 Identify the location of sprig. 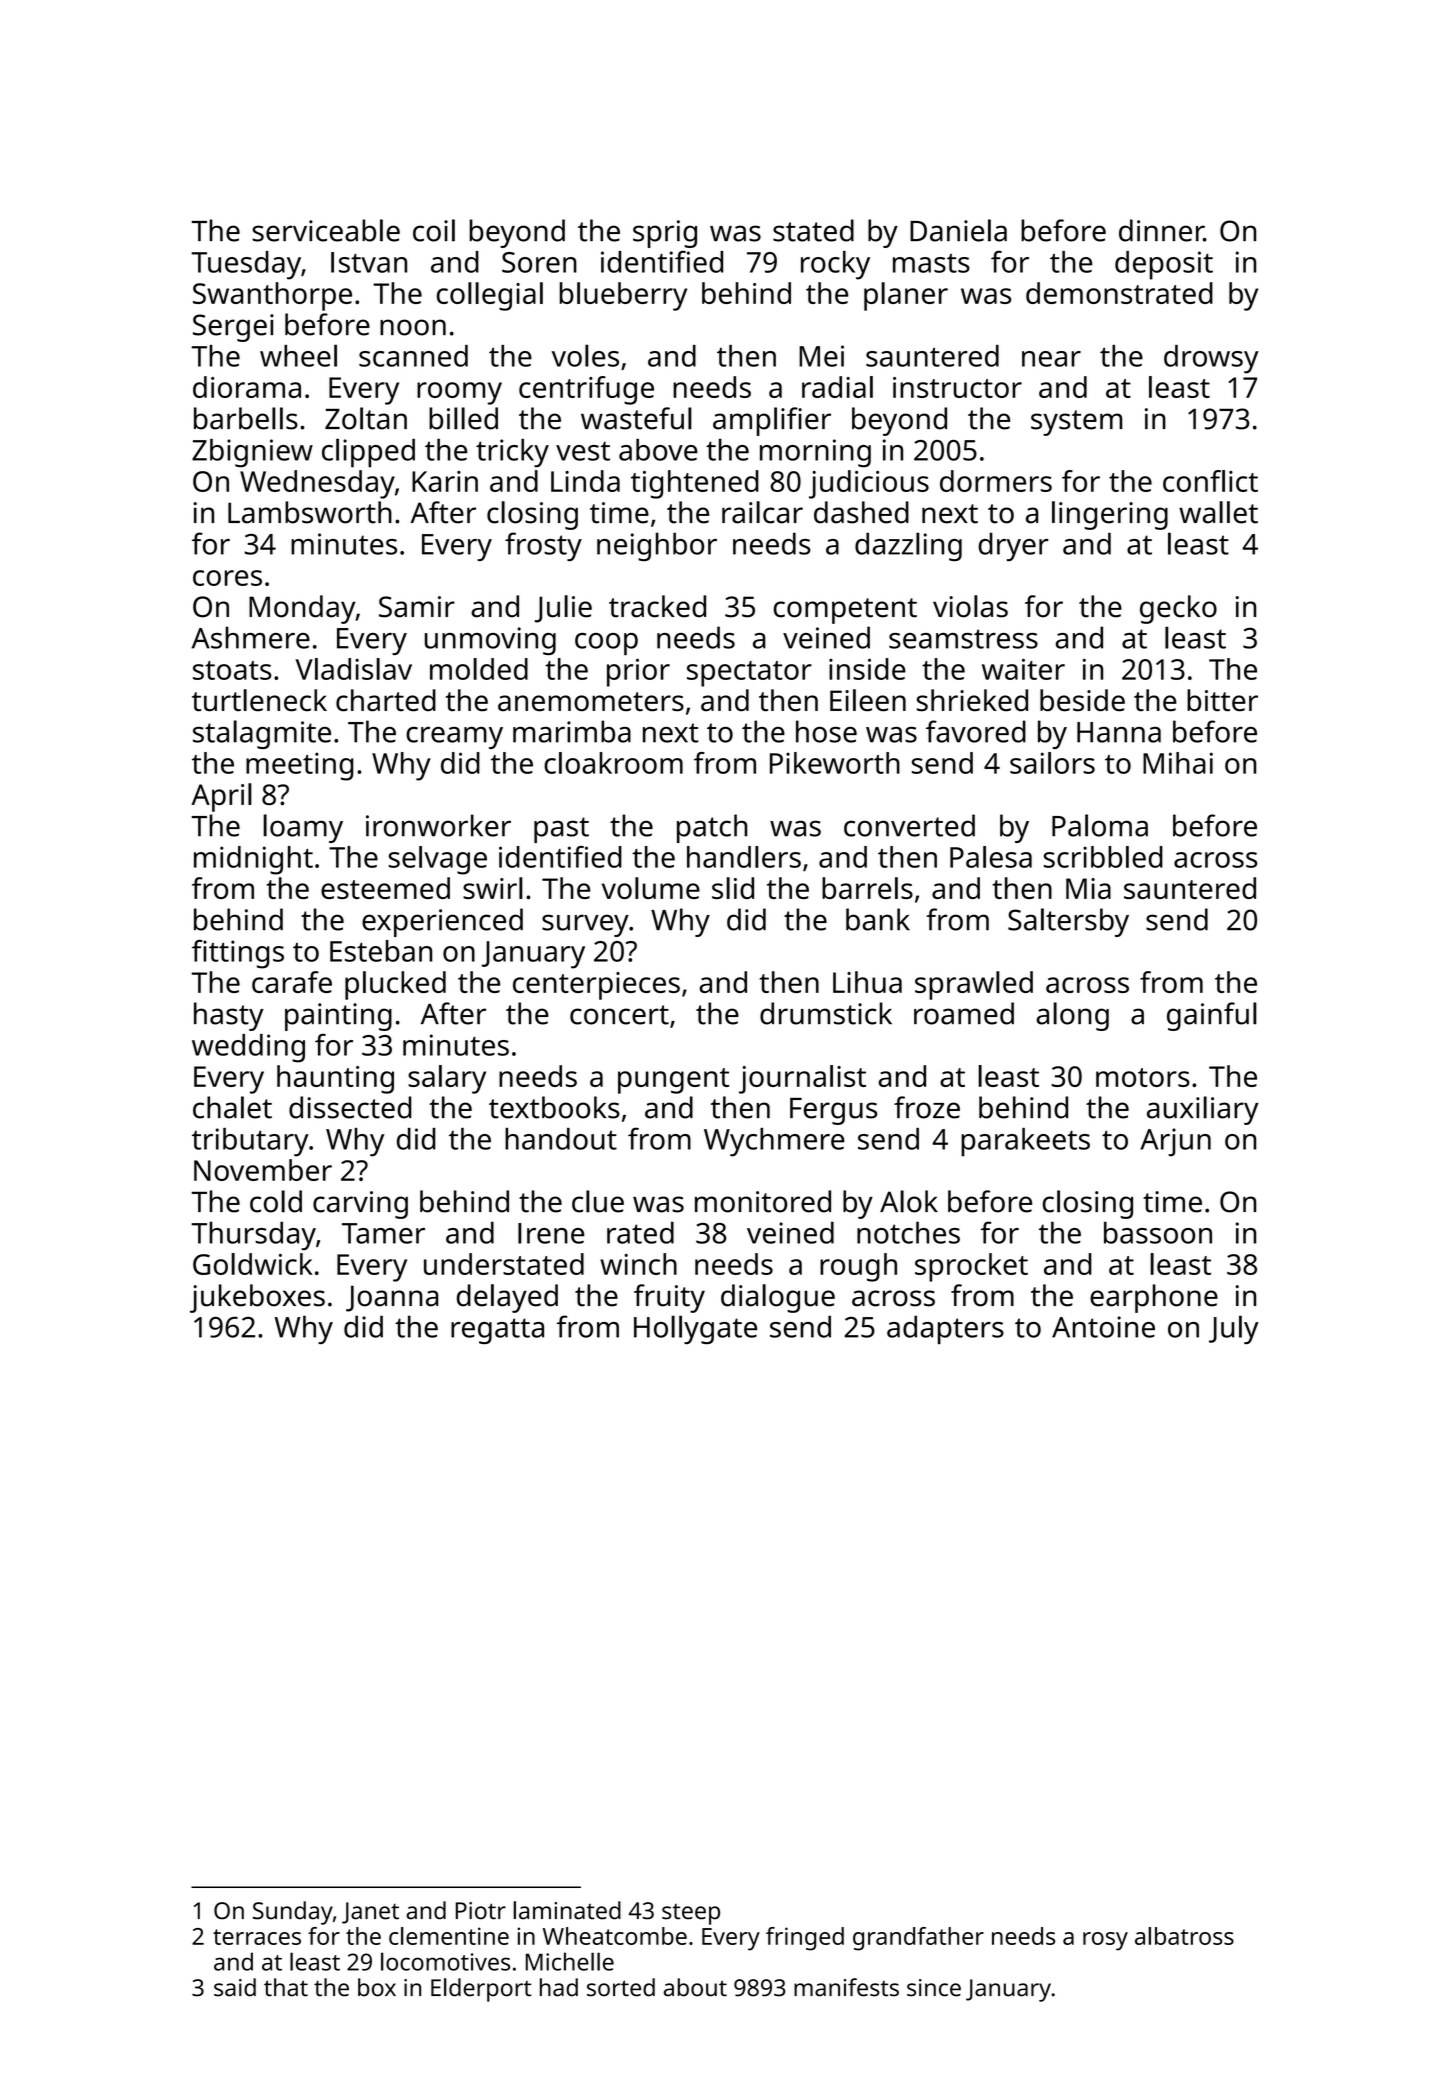
(665, 234).
